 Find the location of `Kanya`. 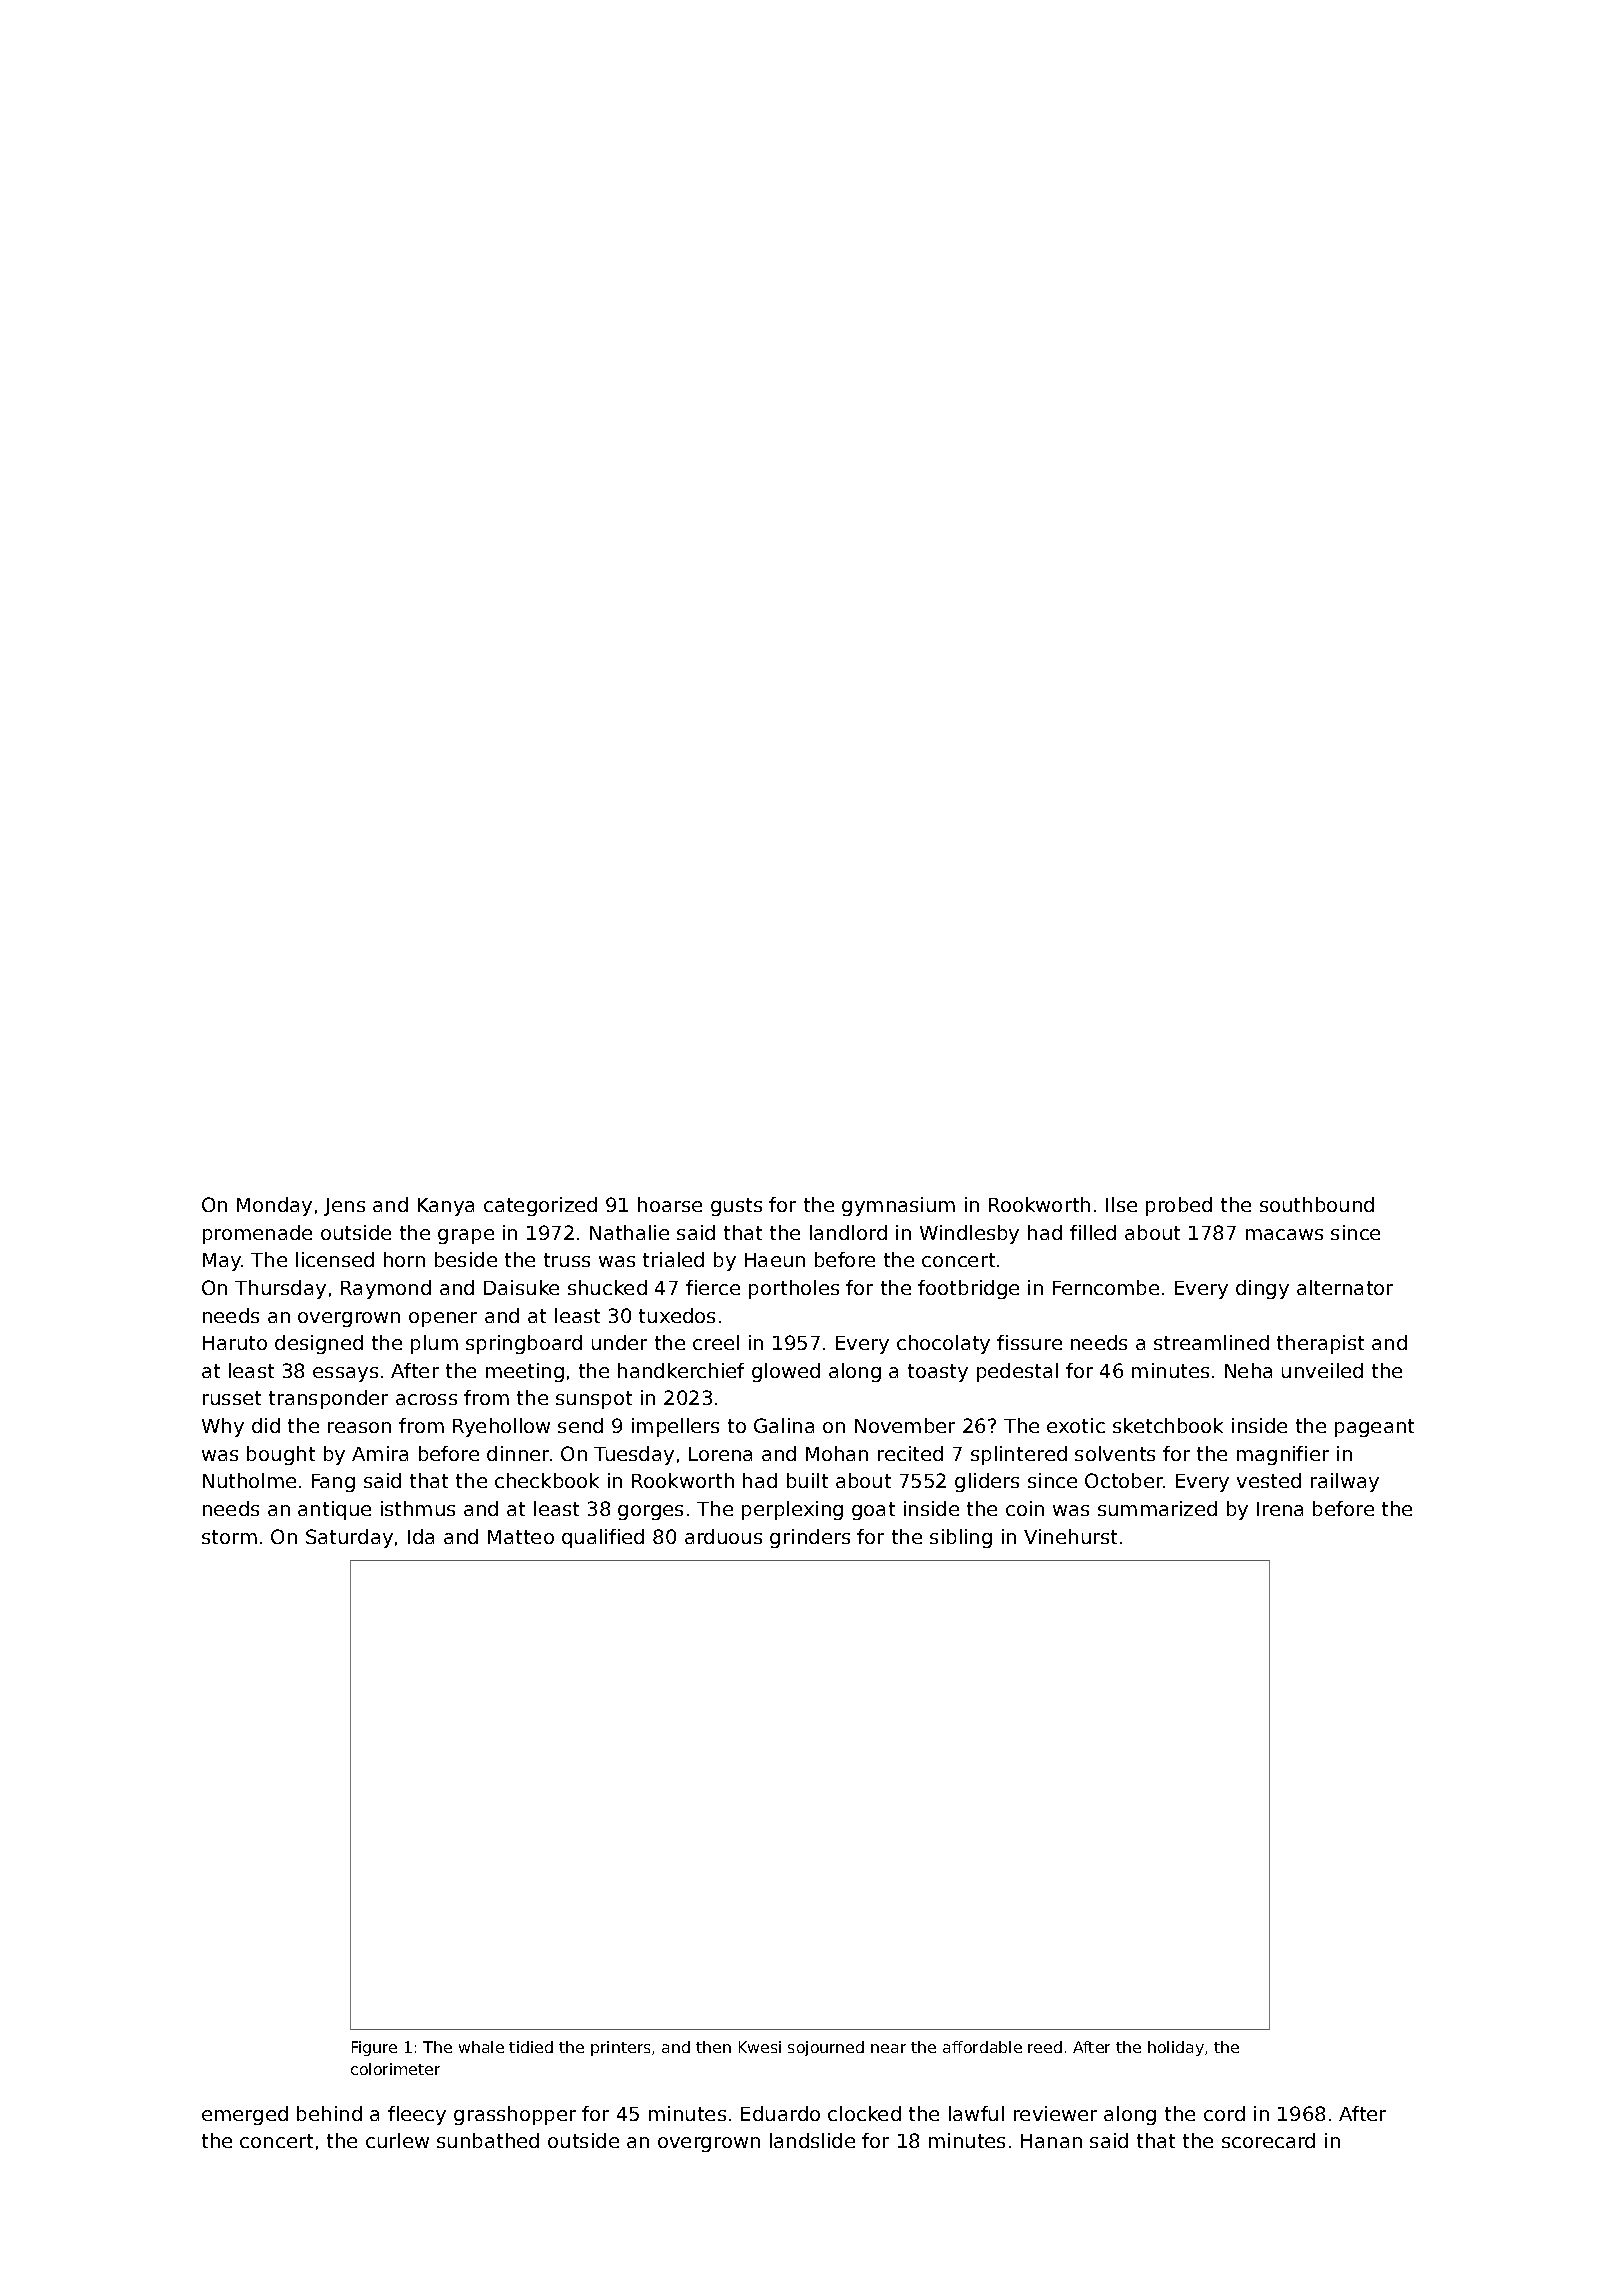

Kanya is located at coordinates (446, 1207).
